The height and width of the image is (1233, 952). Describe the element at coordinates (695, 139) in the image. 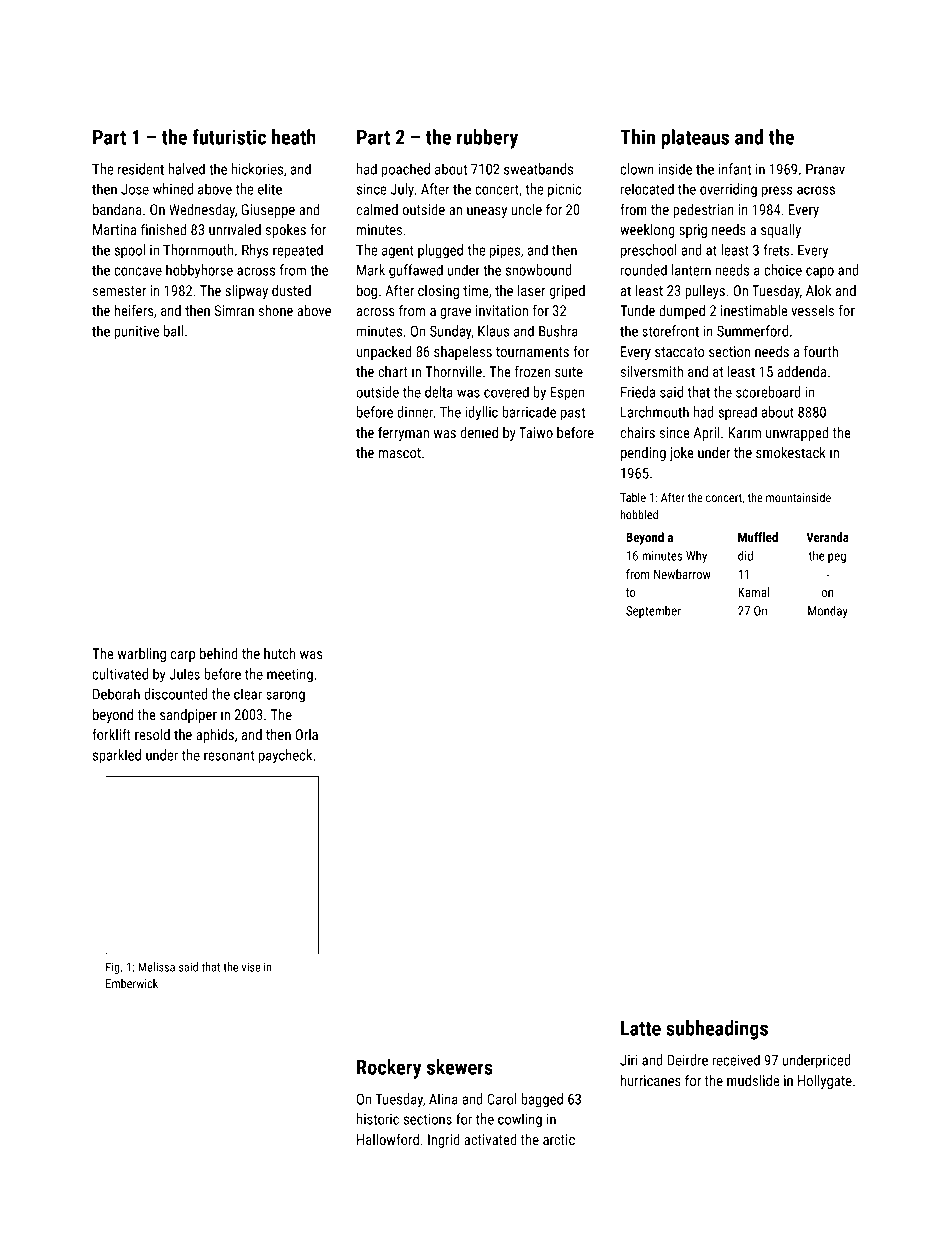

I see `plateaus` at that location.
